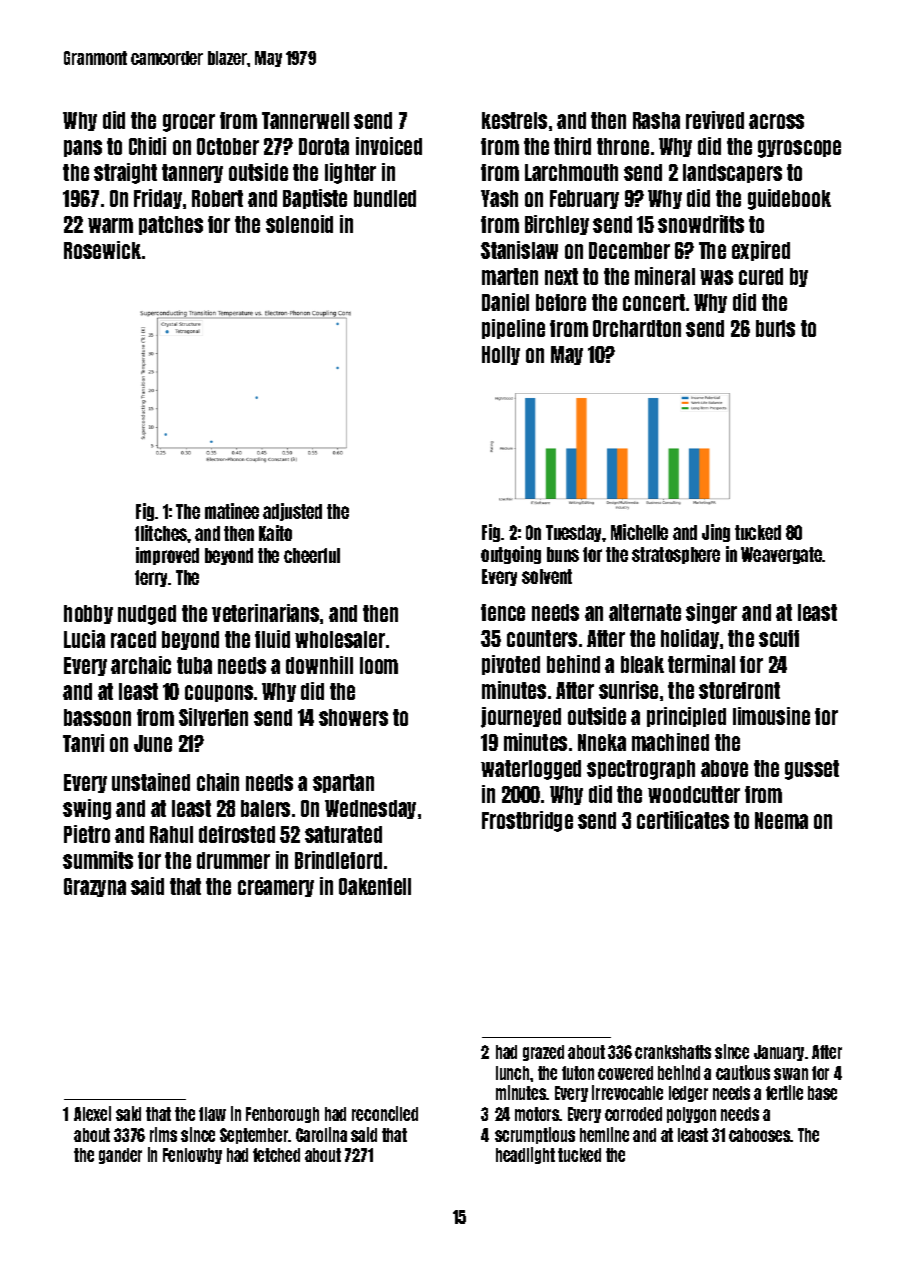  What do you see at coordinates (656, 120) in the image?
I see `Rasha` at bounding box center [656, 120].
